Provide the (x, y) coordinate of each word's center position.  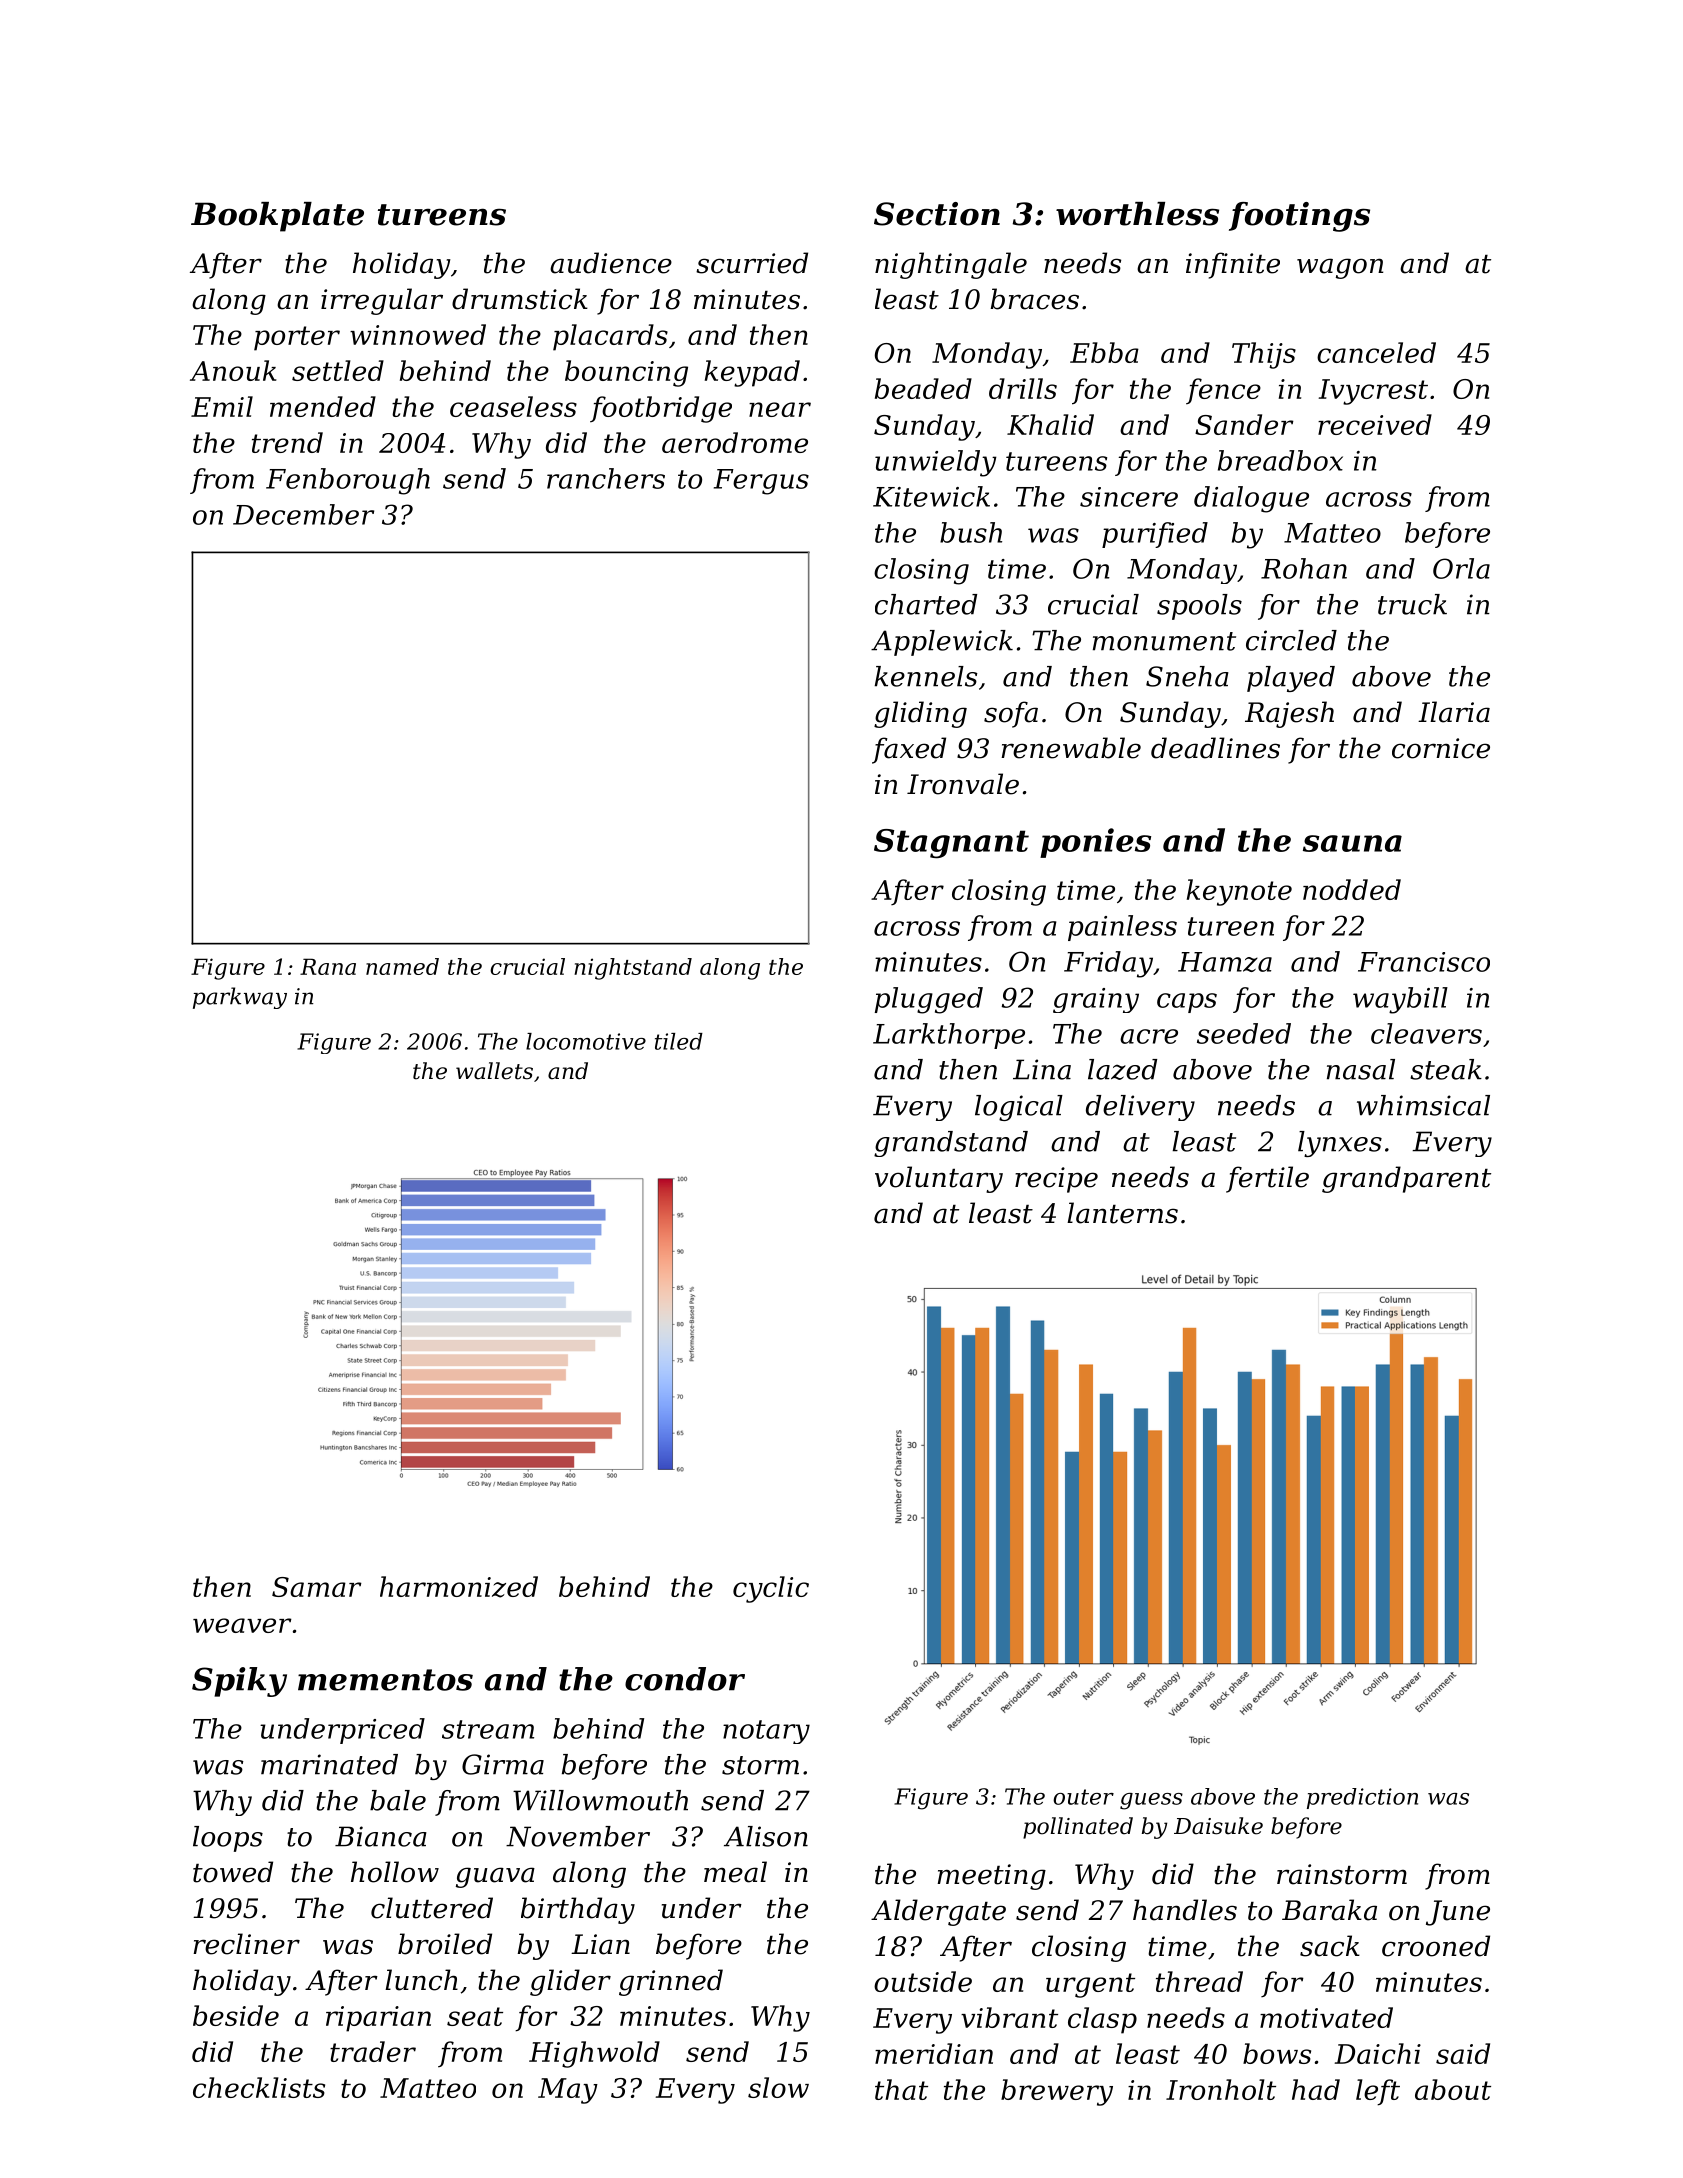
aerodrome (735, 442)
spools (1199, 607)
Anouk (233, 370)
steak (1446, 1069)
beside (236, 2015)
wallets (494, 1071)
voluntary (939, 1179)
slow (778, 2087)
